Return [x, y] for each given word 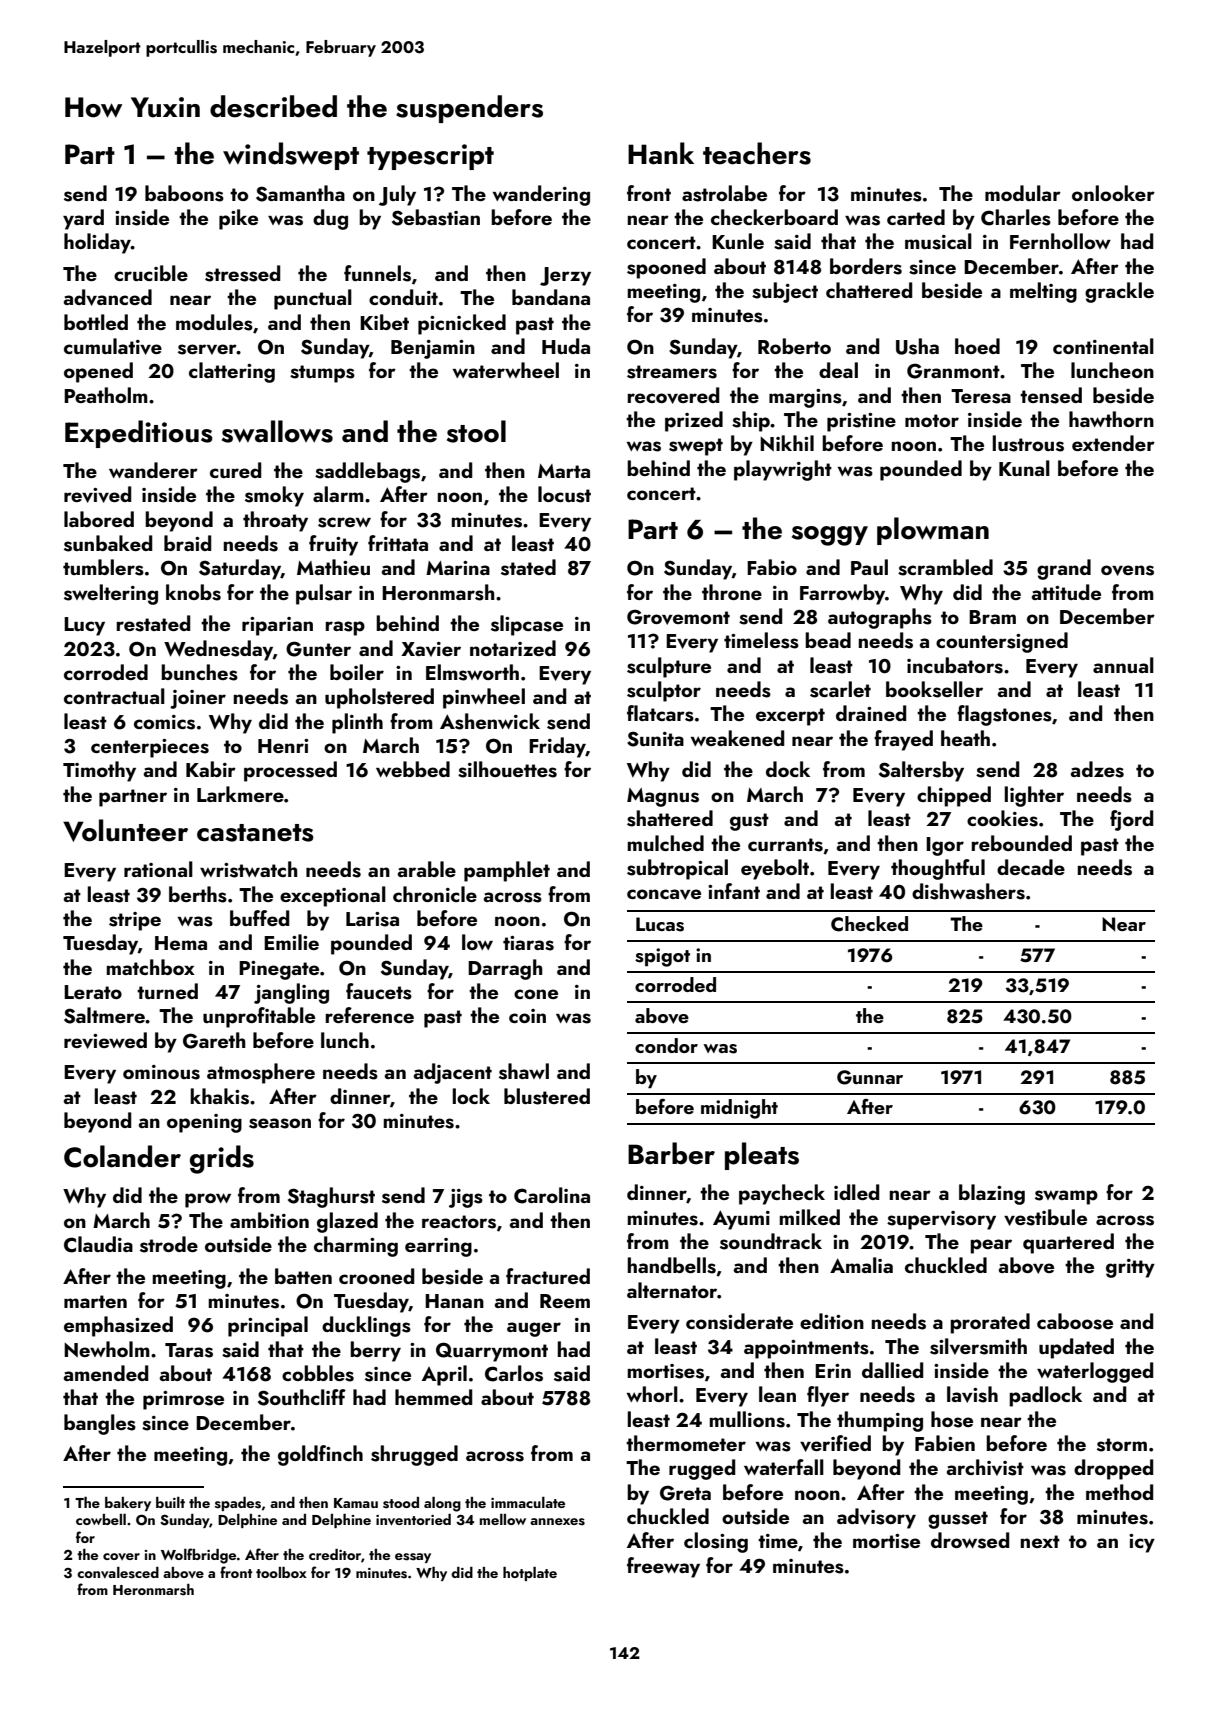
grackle [1119, 292]
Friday [557, 747]
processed [290, 771]
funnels [377, 273]
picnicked [462, 324]
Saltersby [921, 771]
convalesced [118, 1573]
